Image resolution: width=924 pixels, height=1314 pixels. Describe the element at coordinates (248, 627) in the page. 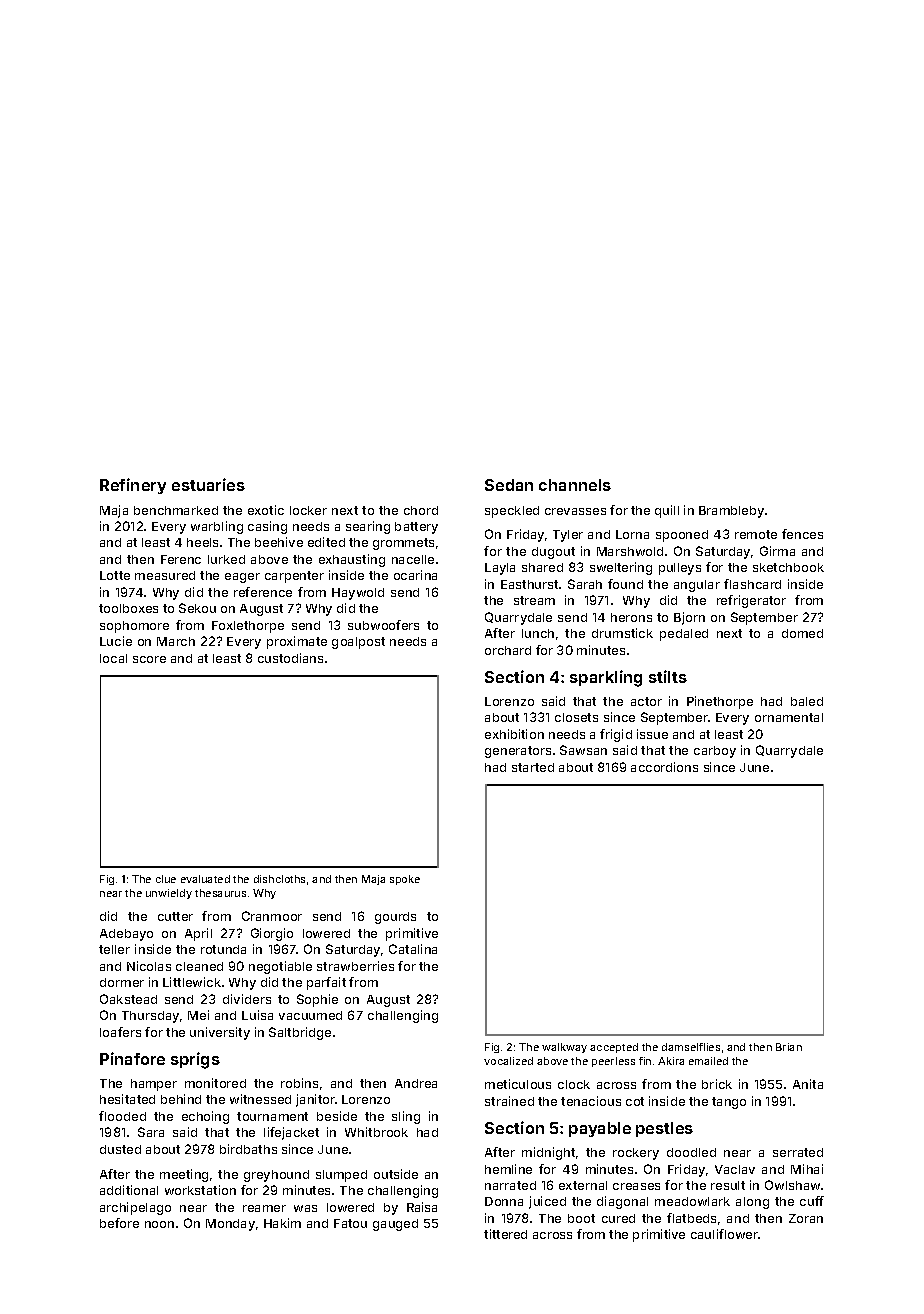

I see `Foxlethorpe` at that location.
